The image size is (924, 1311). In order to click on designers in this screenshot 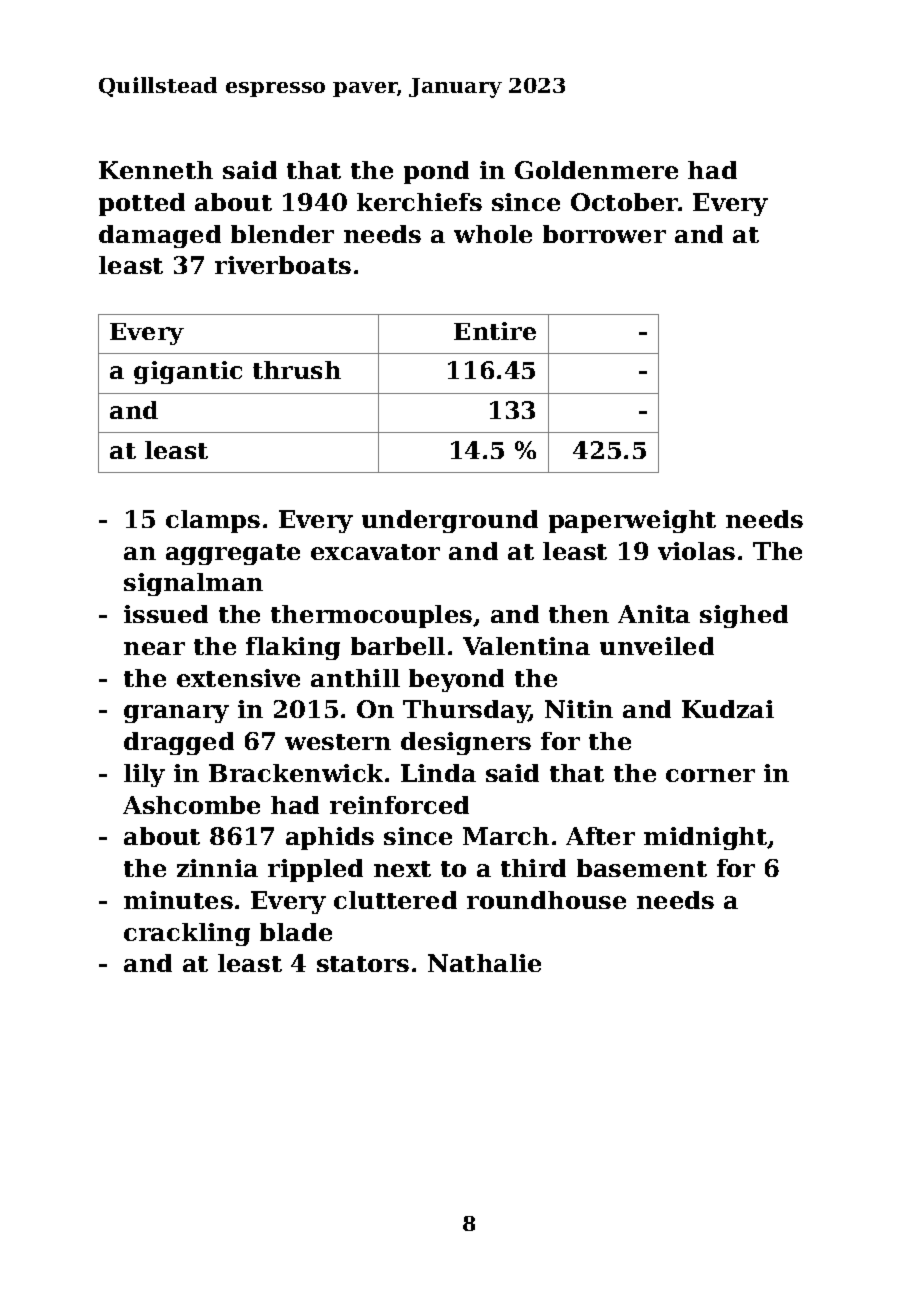, I will do `click(466, 743)`.
